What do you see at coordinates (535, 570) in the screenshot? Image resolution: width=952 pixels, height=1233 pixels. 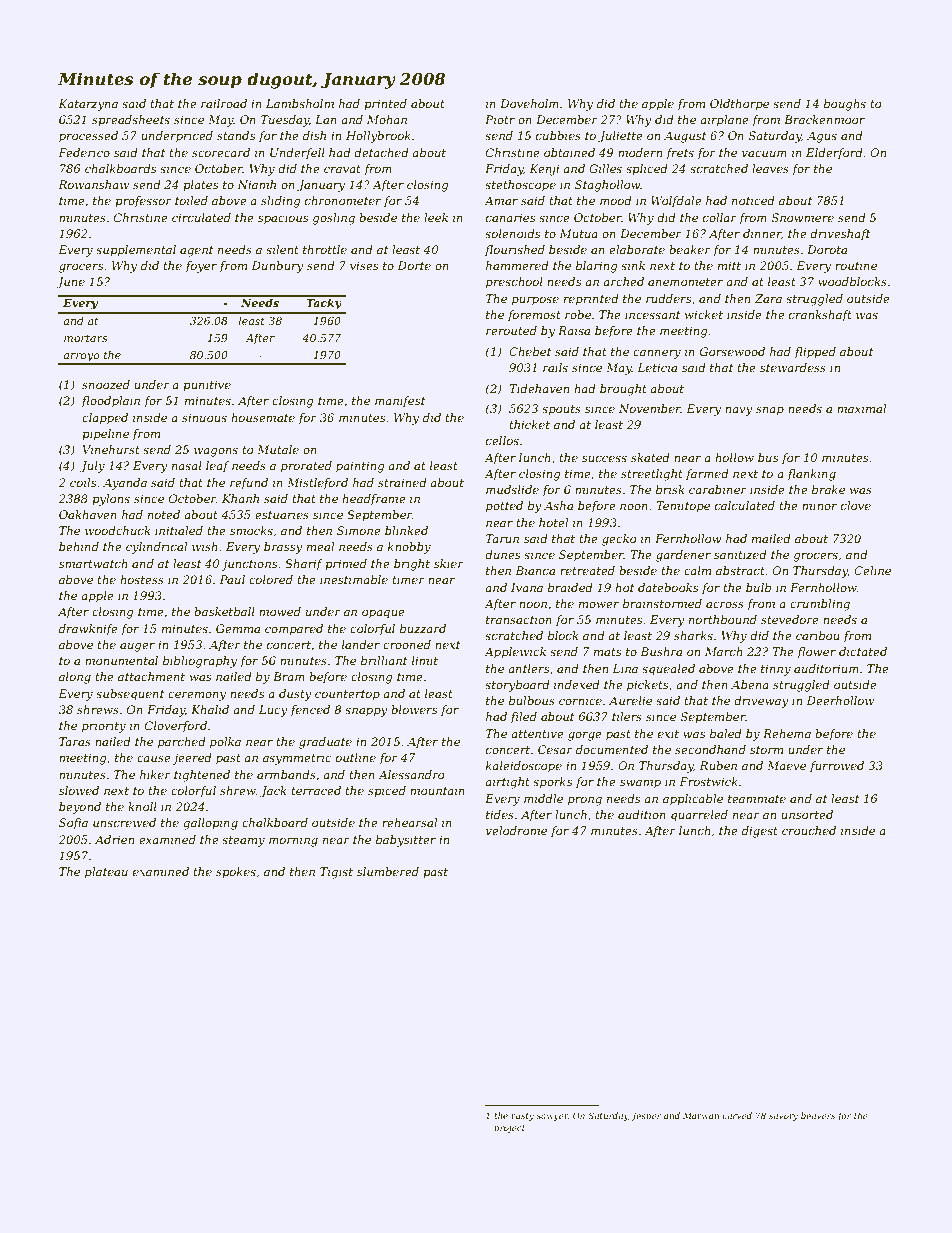 I see `Bianca` at bounding box center [535, 570].
